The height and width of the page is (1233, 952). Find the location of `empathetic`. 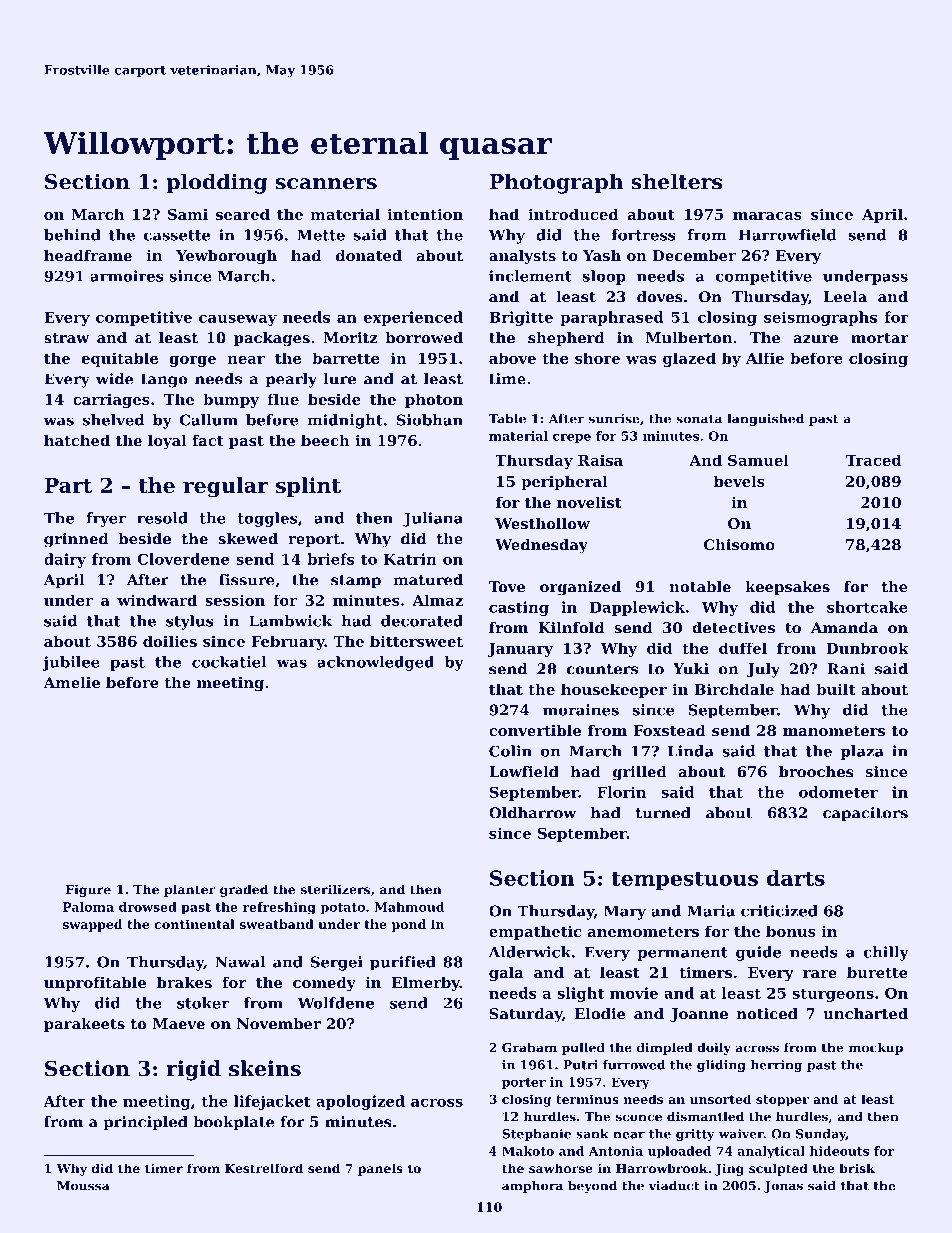

empathetic is located at coordinates (535, 932).
